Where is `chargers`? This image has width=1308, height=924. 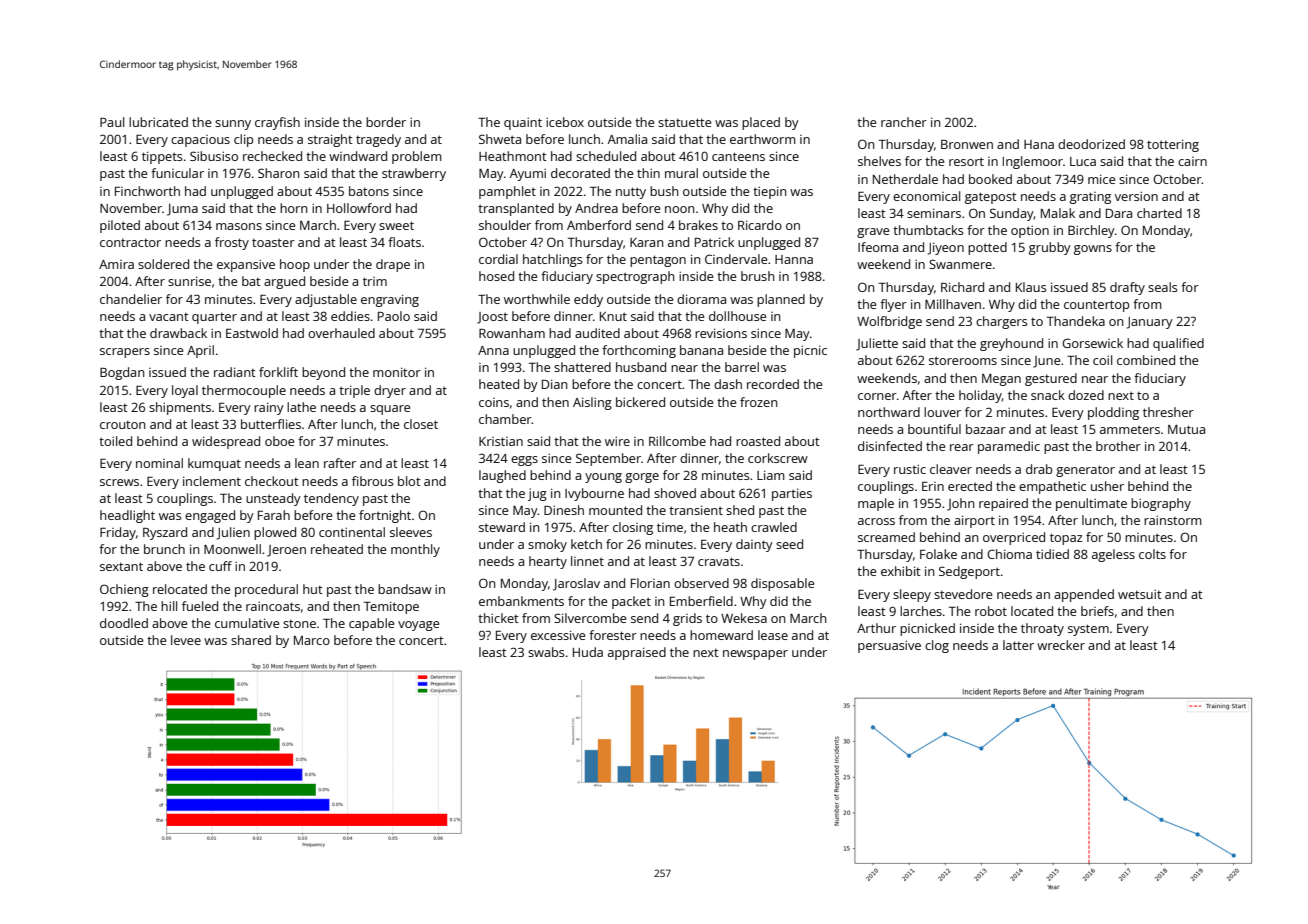 chargers is located at coordinates (1001, 322).
